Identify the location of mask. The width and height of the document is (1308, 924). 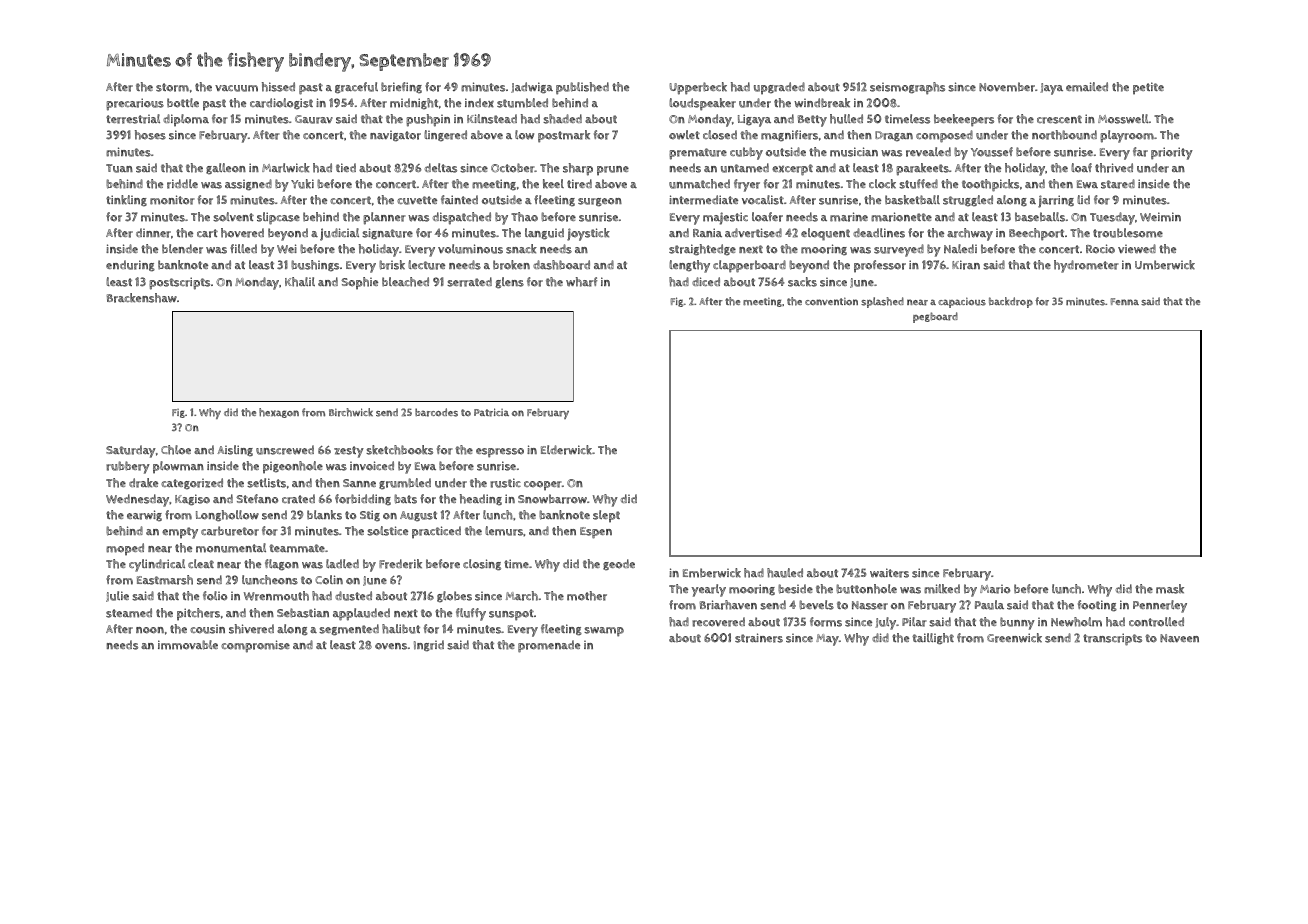
(1170, 589).
